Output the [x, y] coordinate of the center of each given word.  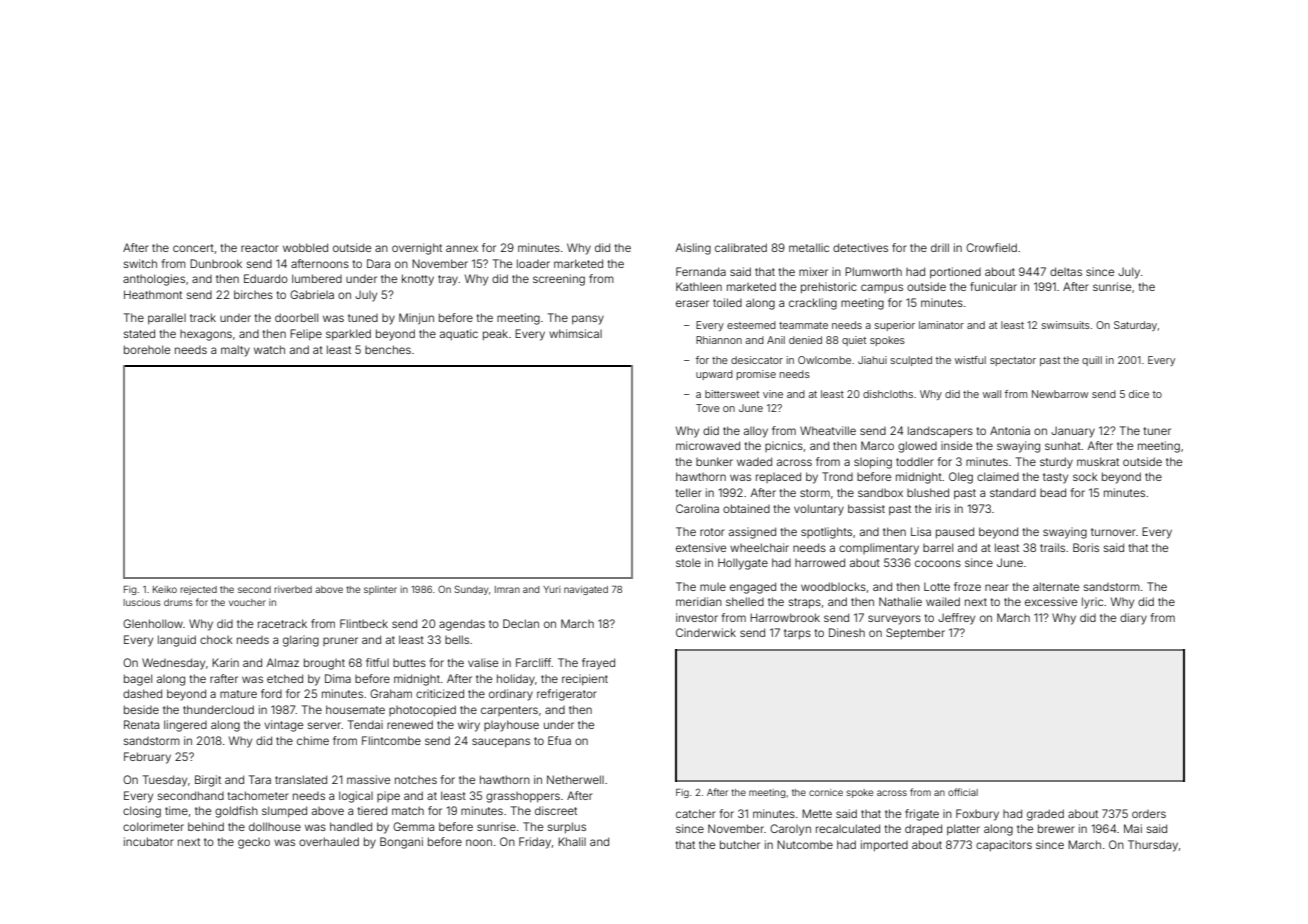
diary [1133, 619]
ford [271, 693]
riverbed [293, 589]
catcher [696, 813]
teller [689, 492]
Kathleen [699, 286]
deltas [1066, 271]
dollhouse [275, 826]
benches [388, 349]
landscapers [940, 432]
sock [1085, 477]
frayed [598, 664]
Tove [708, 408]
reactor [260, 248]
